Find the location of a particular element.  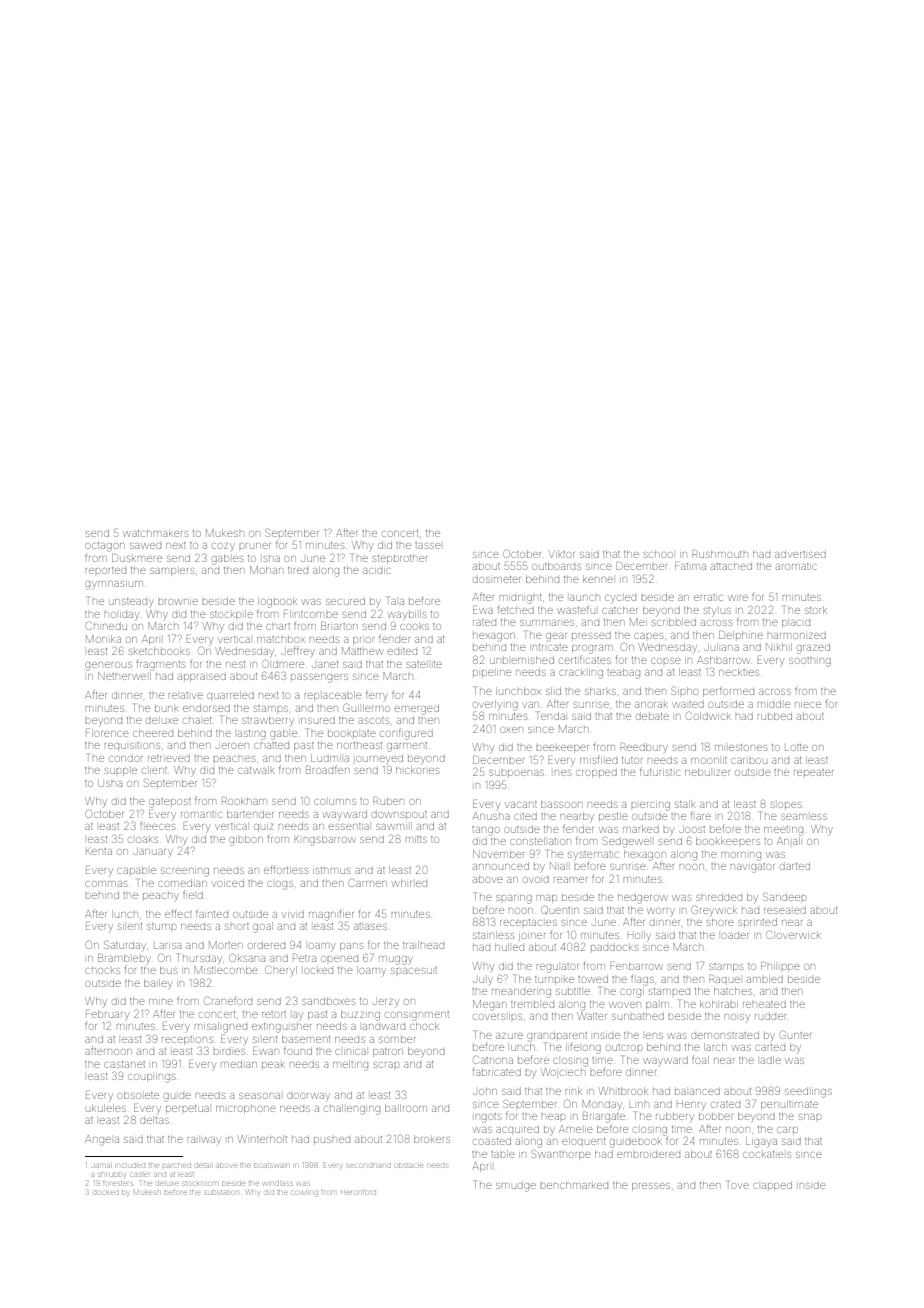

Mohan is located at coordinates (266, 570).
